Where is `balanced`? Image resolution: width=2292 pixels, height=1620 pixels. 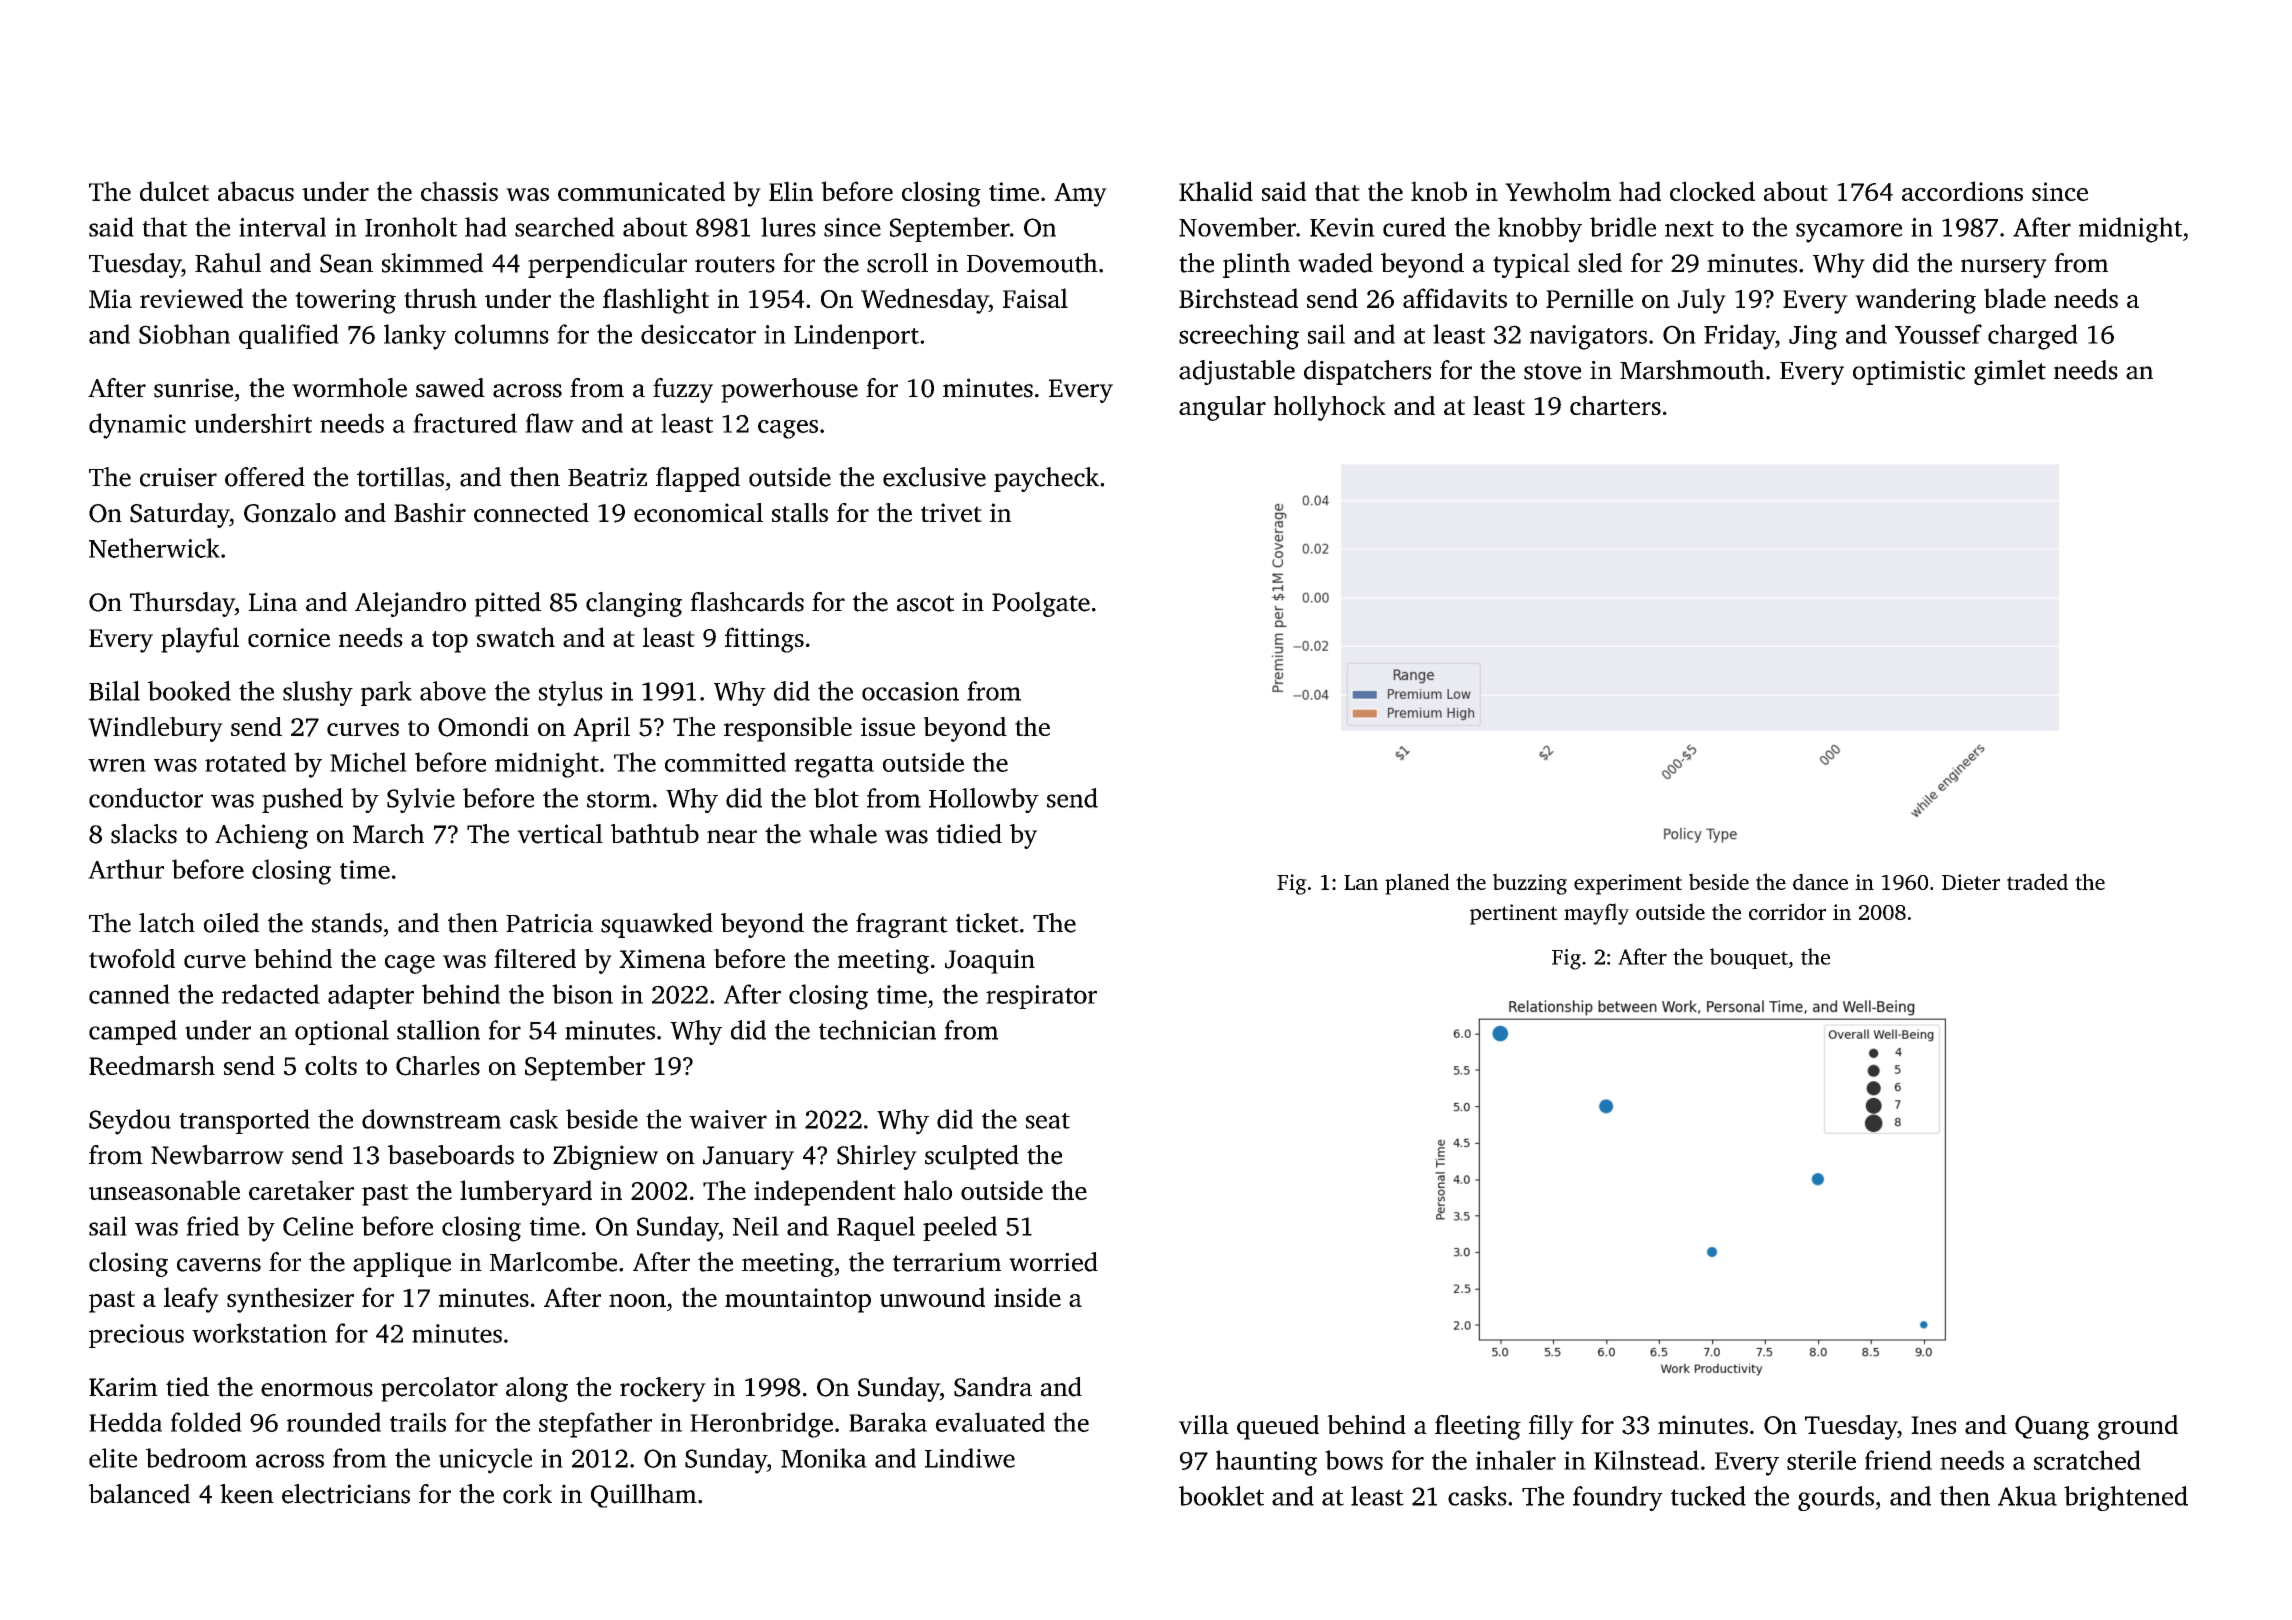 balanced is located at coordinates (139, 1494).
